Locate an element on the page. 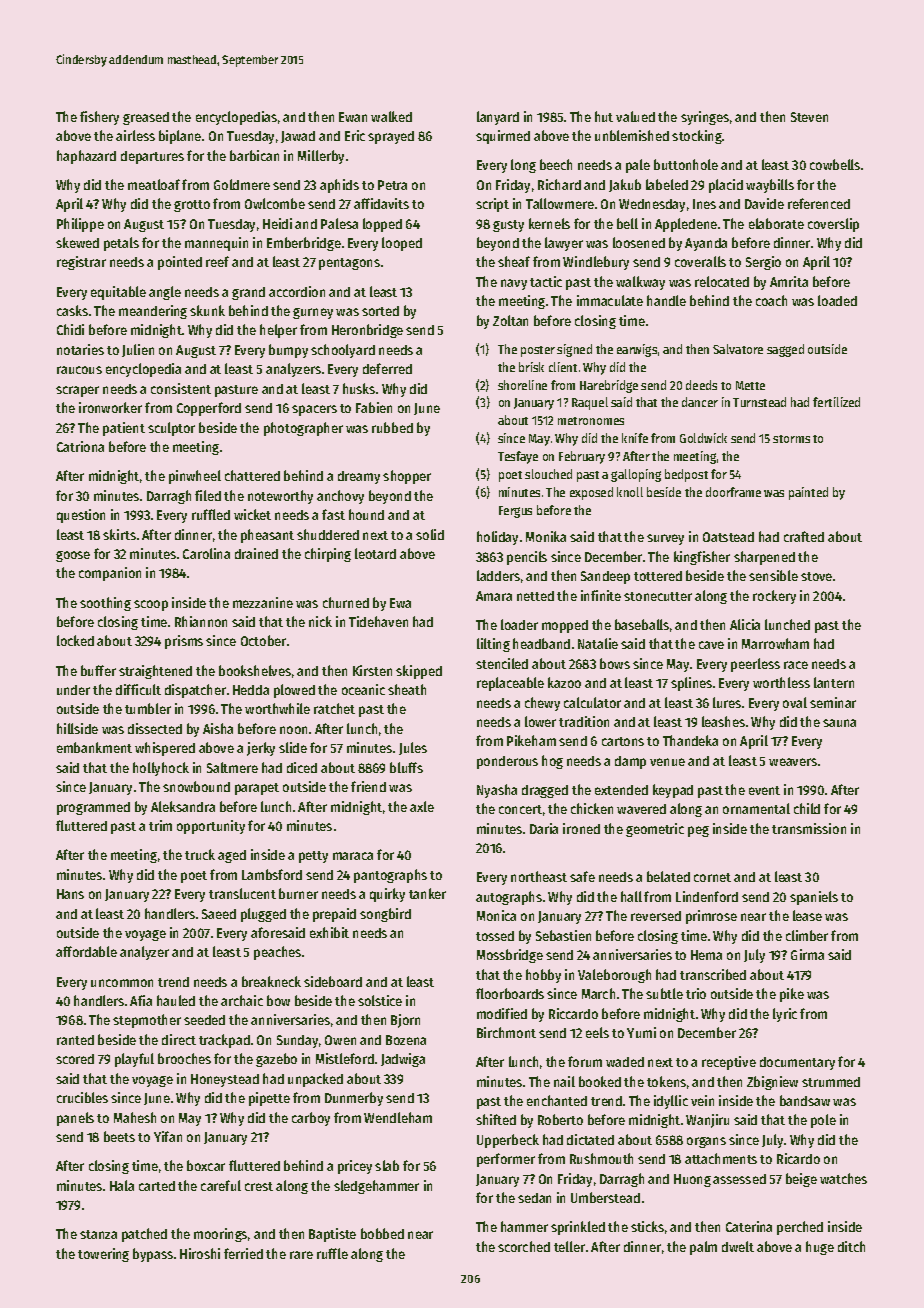 The width and height of the image is (924, 1308). squirmed is located at coordinates (503, 137).
